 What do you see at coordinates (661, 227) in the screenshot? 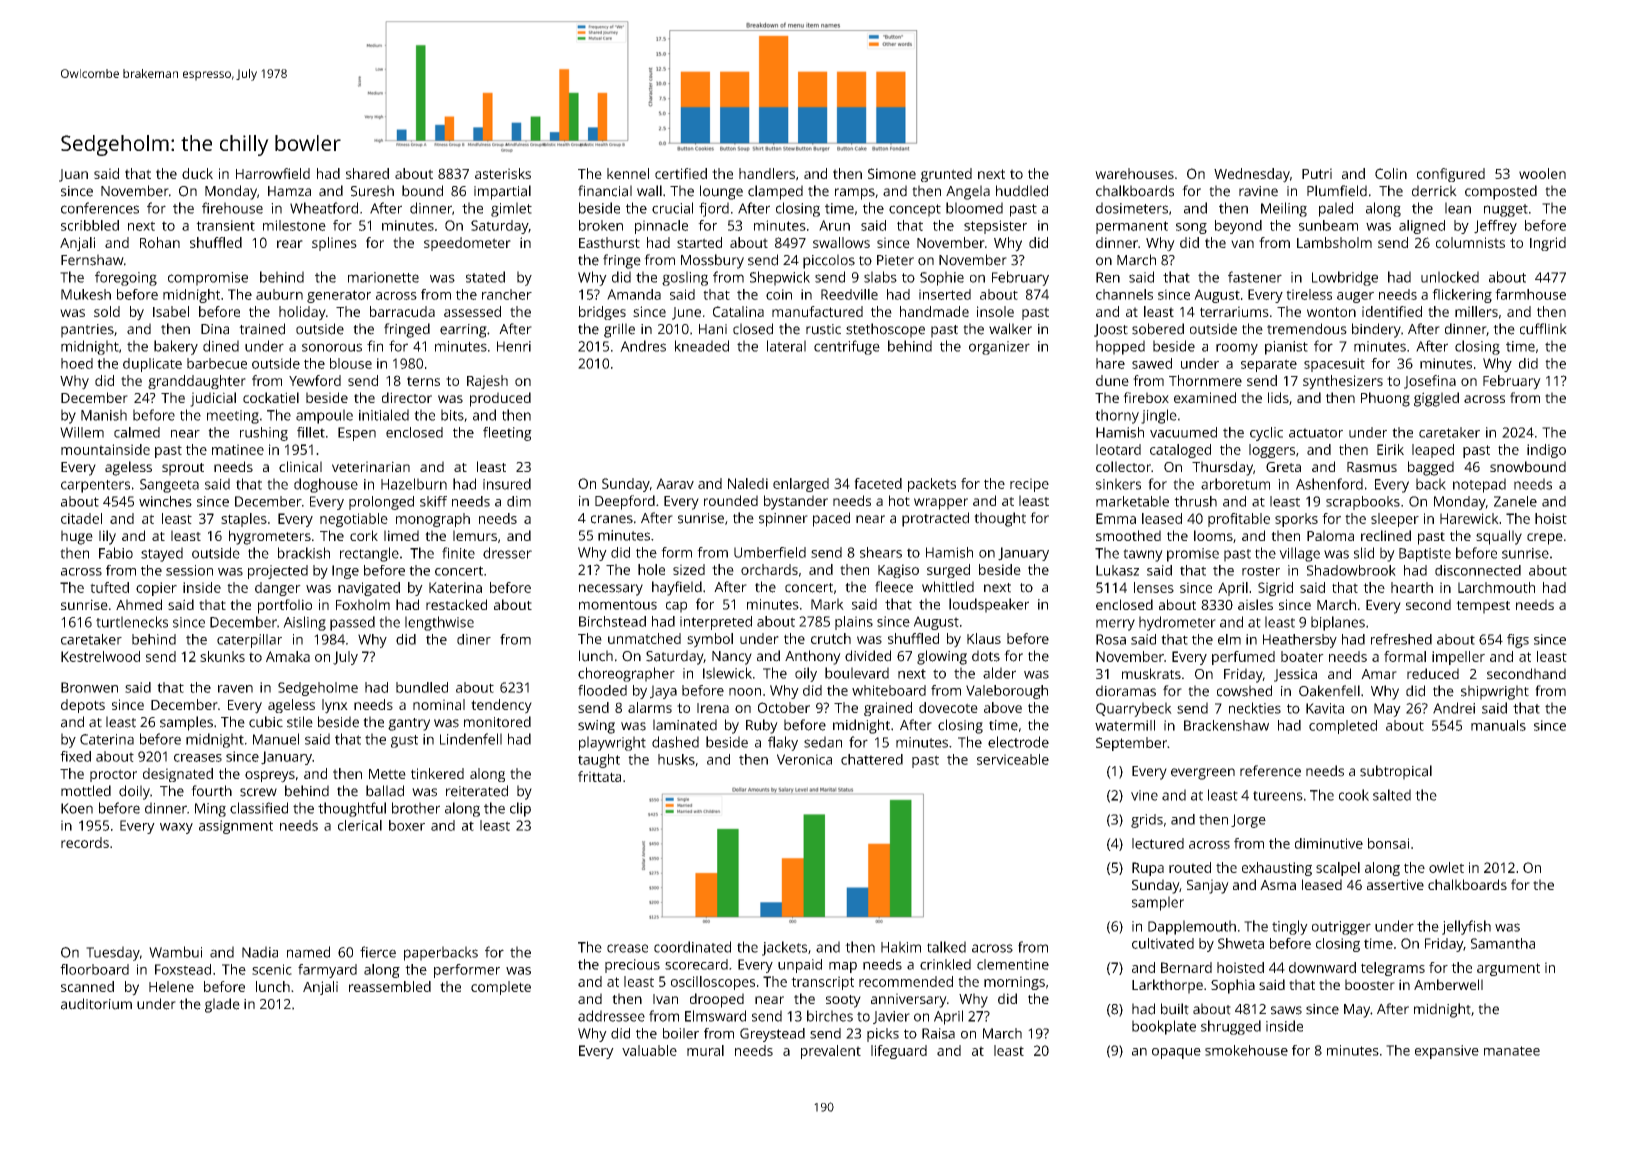
I see `pinnacle` at bounding box center [661, 227].
